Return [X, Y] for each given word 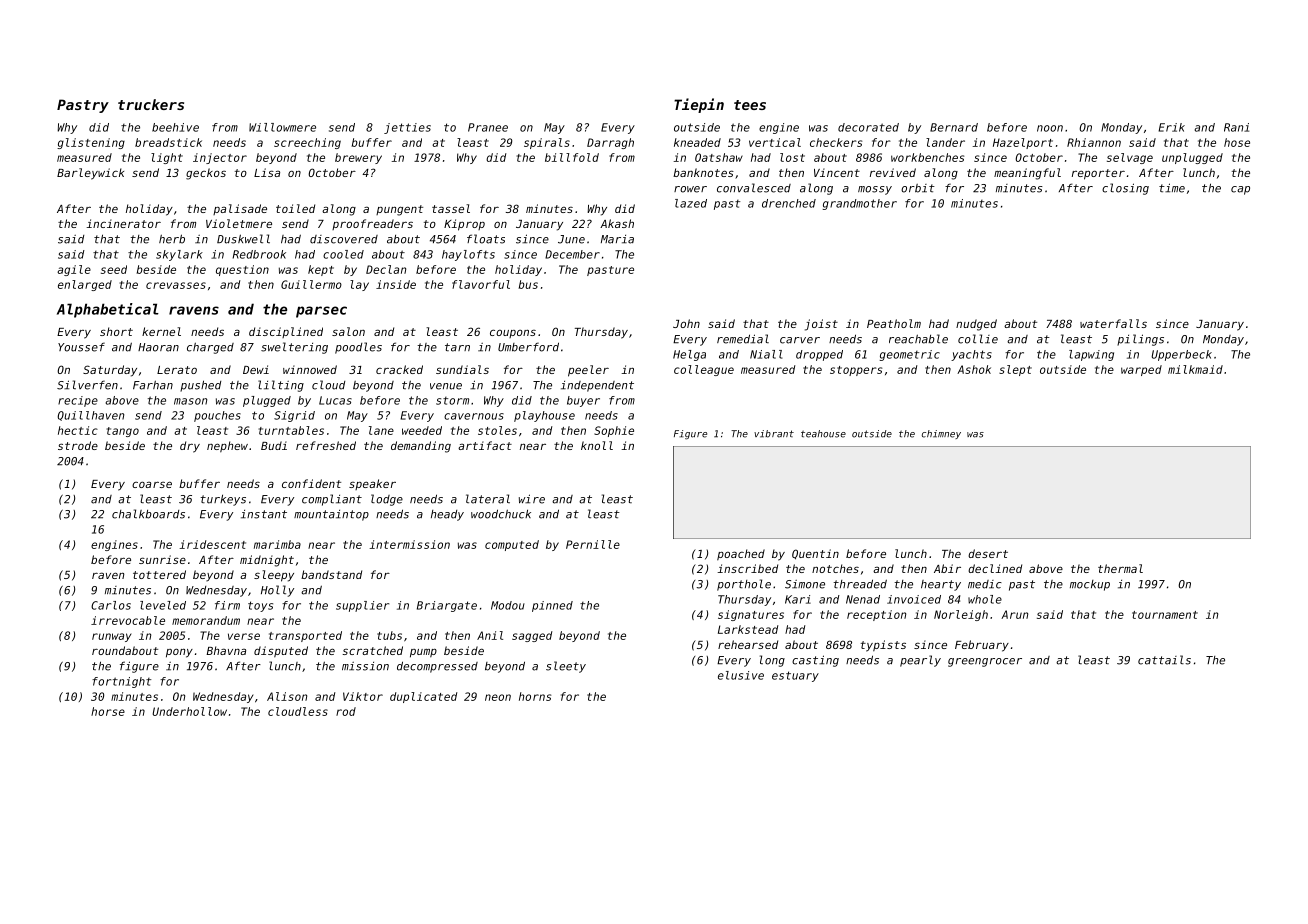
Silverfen [87, 385]
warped [1141, 370]
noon [1050, 128]
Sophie [614, 431]
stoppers [856, 371]
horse [108, 711]
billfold [572, 157]
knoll [597, 445]
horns [535, 696]
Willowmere [282, 127]
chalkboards [148, 514]
